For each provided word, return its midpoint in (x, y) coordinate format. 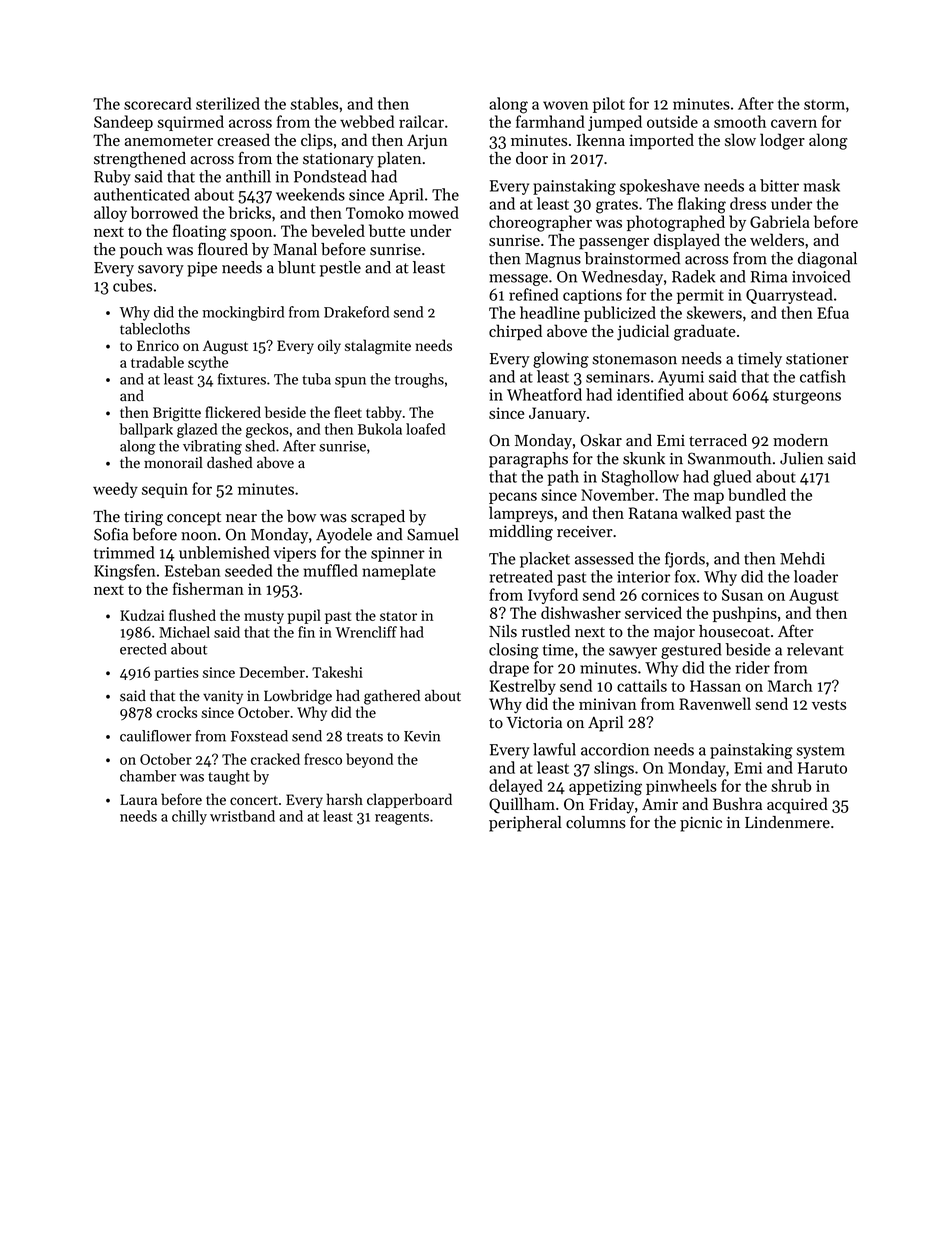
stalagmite (378, 347)
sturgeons (807, 398)
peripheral (525, 824)
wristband (242, 816)
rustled (546, 631)
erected (143, 649)
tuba (316, 379)
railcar (421, 121)
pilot (609, 105)
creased (243, 139)
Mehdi (802, 558)
